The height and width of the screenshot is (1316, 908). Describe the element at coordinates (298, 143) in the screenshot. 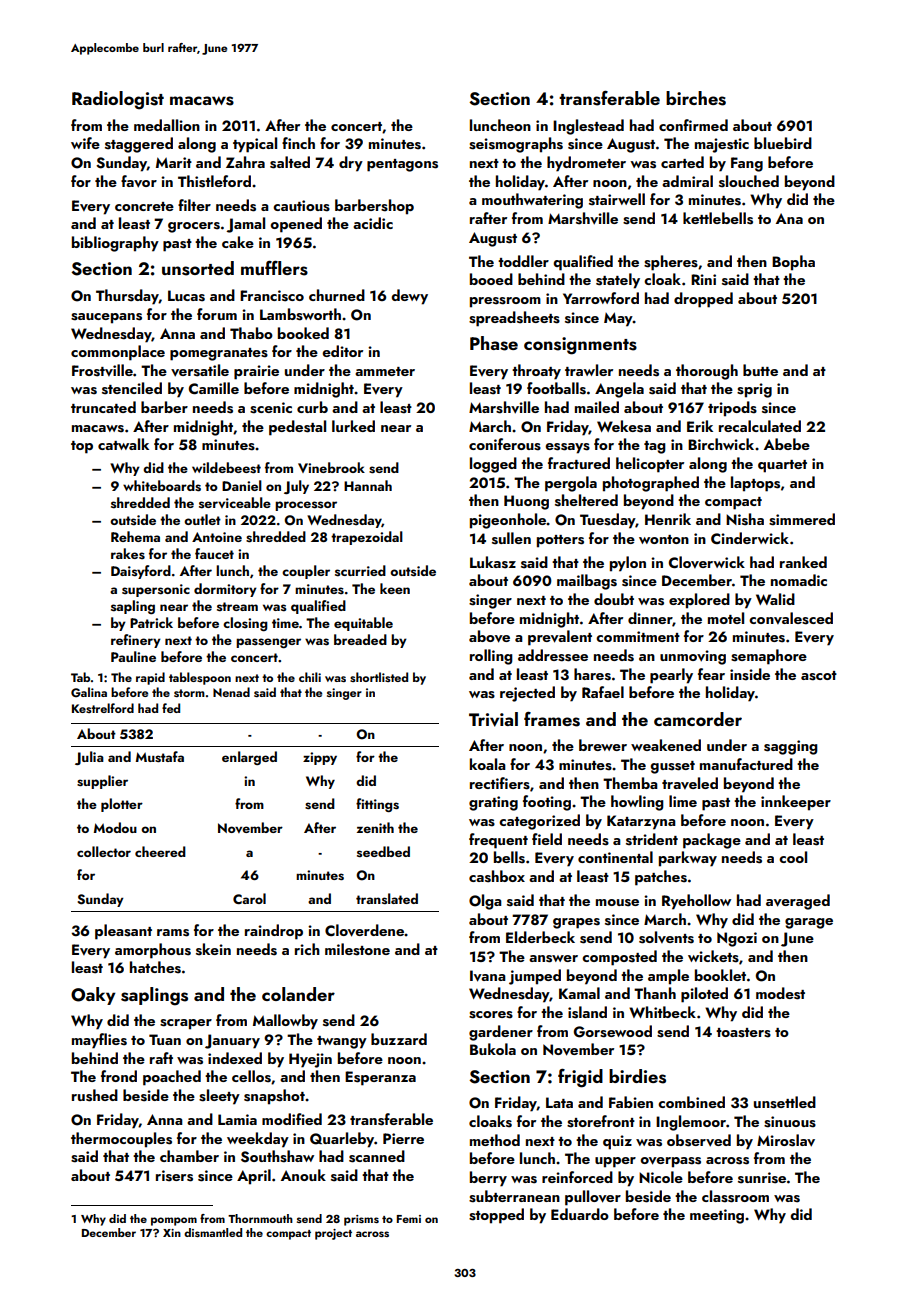

I see `finch` at that location.
